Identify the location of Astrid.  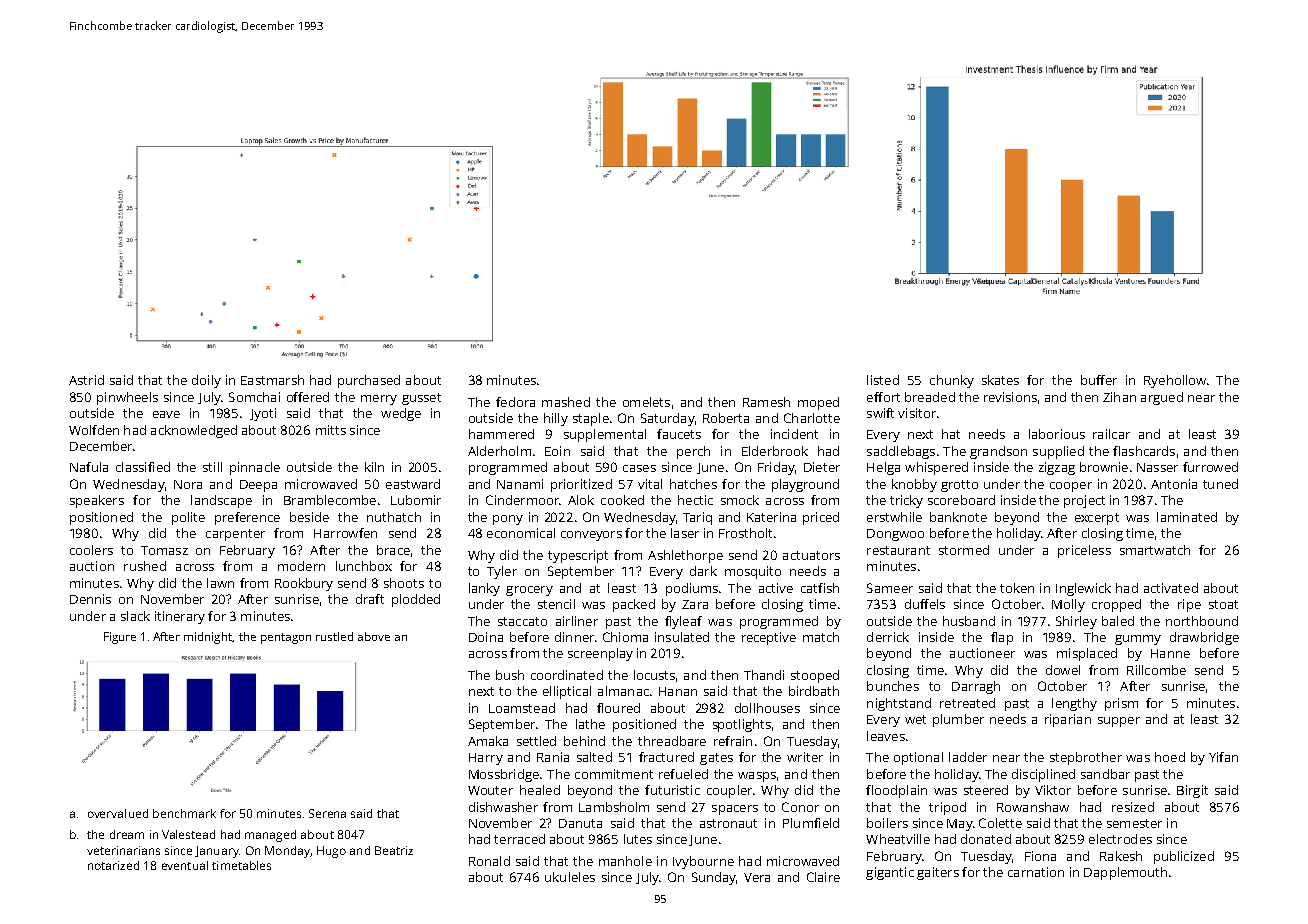
(86, 380).
